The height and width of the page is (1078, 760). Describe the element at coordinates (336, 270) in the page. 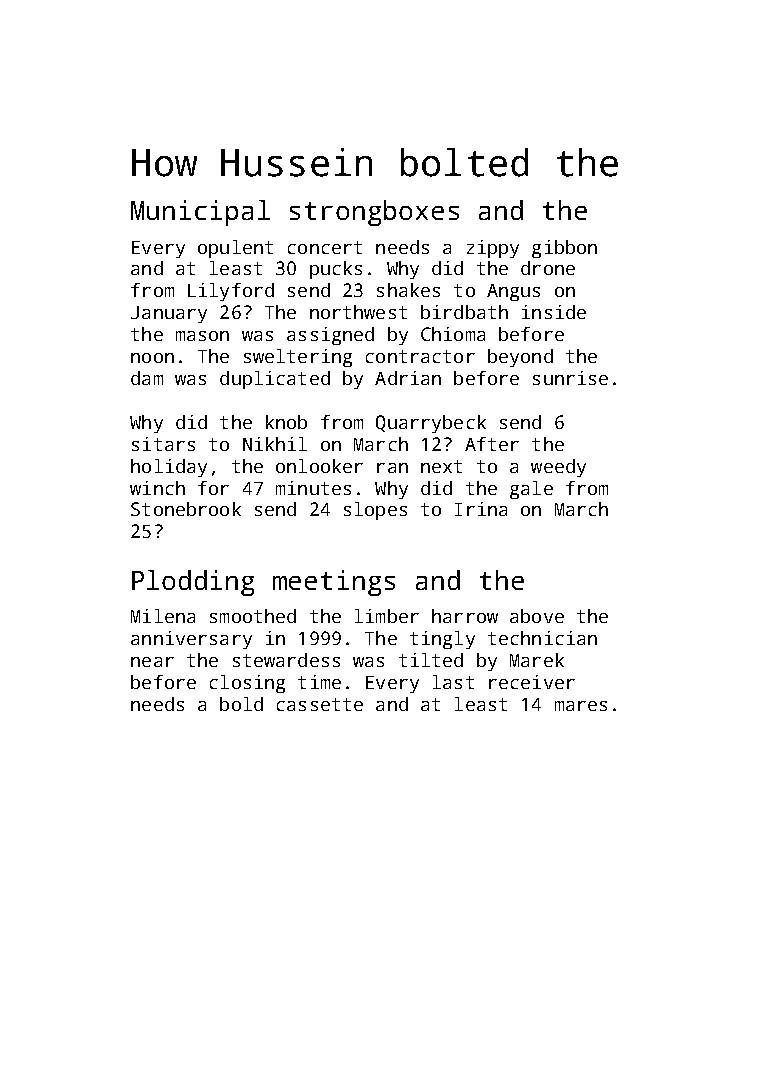

I see `pucks` at that location.
